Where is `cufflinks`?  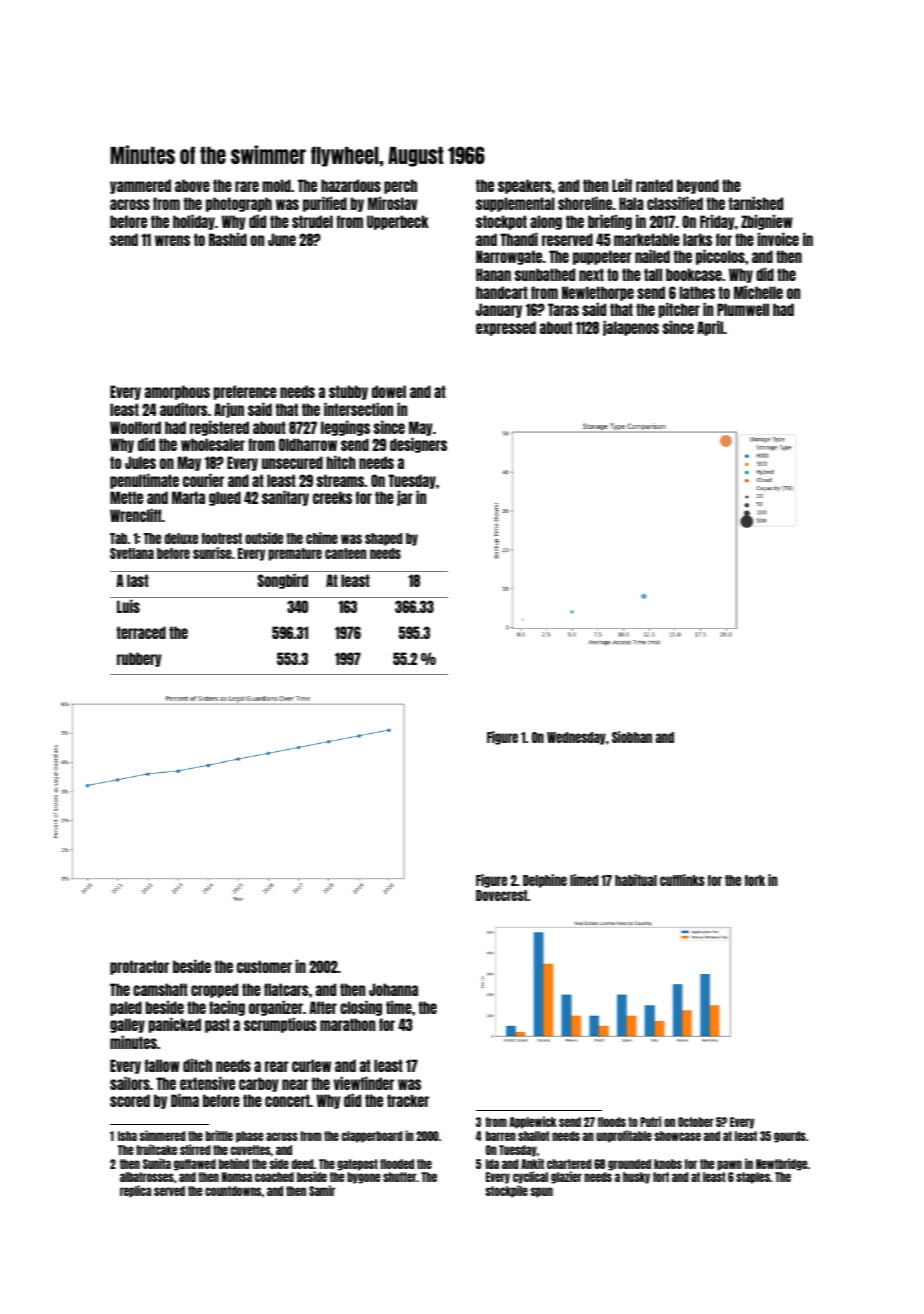 cufflinks is located at coordinates (682, 880).
